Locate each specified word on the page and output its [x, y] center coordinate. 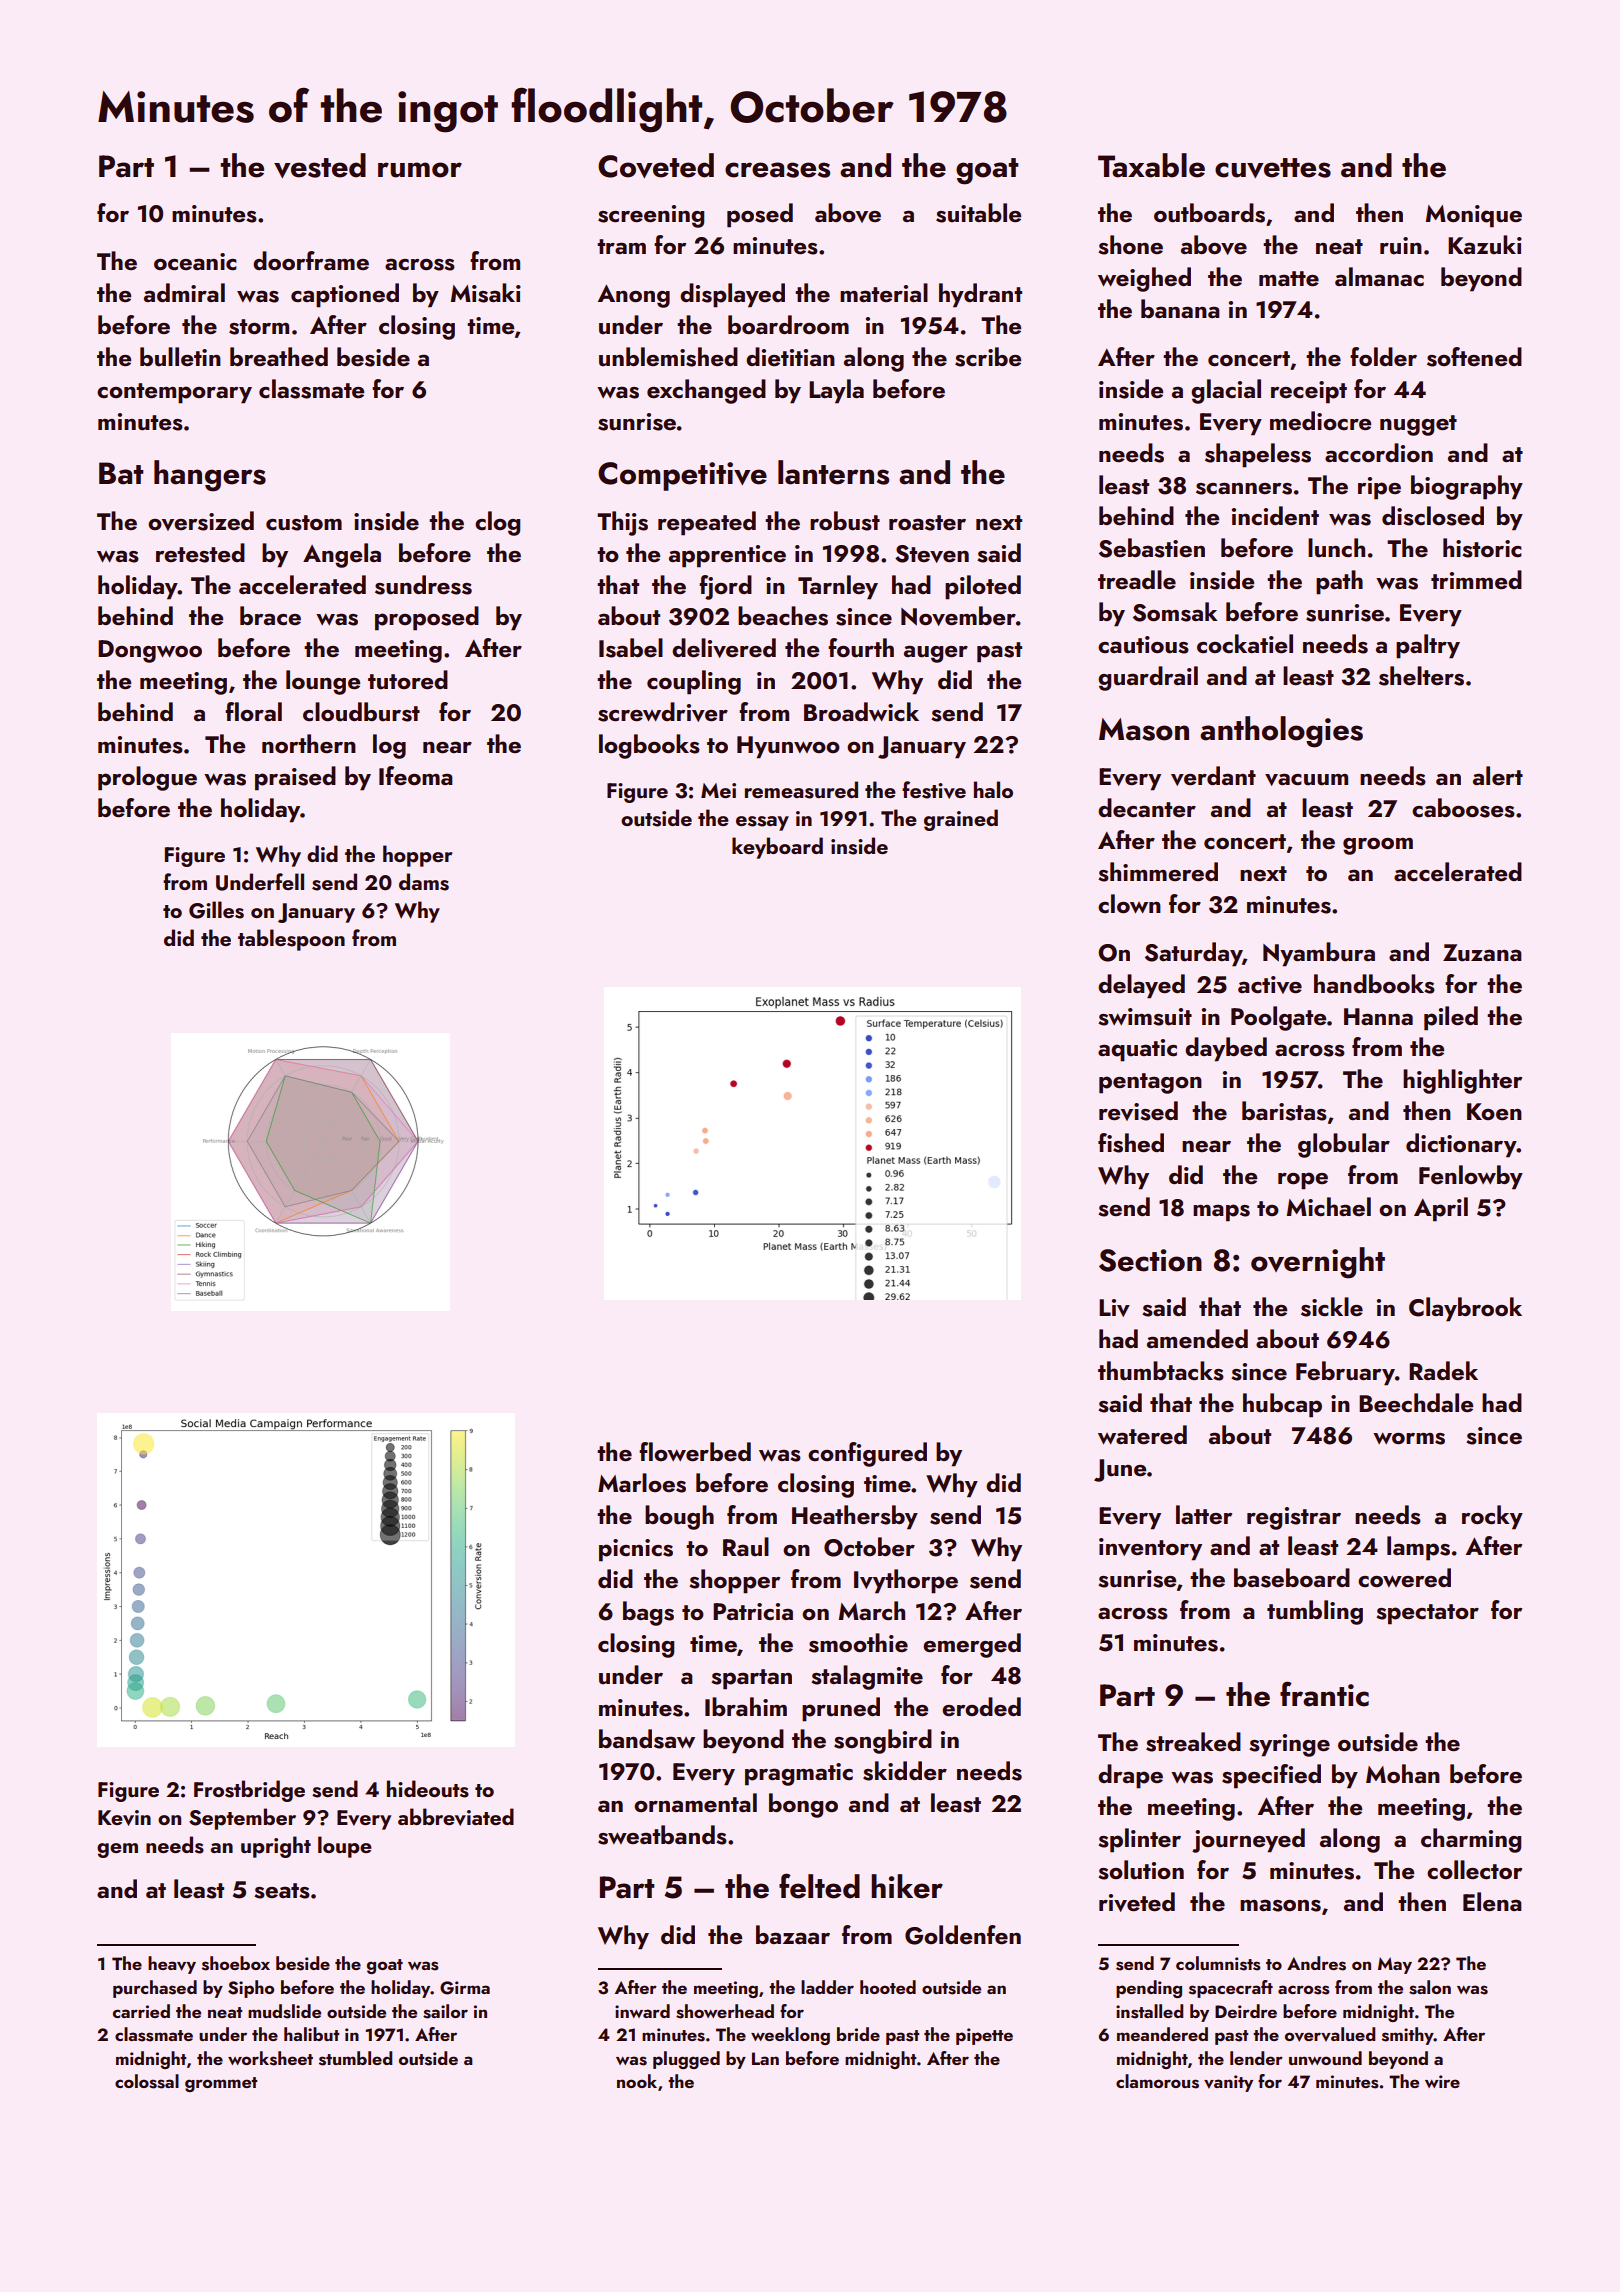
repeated [707, 523]
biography [1467, 487]
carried [141, 2011]
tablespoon [291, 940]
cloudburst [361, 712]
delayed [1141, 986]
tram [621, 246]
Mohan [1403, 1773]
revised [1138, 1111]
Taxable [1151, 165]
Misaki [486, 293]
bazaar [793, 1934]
